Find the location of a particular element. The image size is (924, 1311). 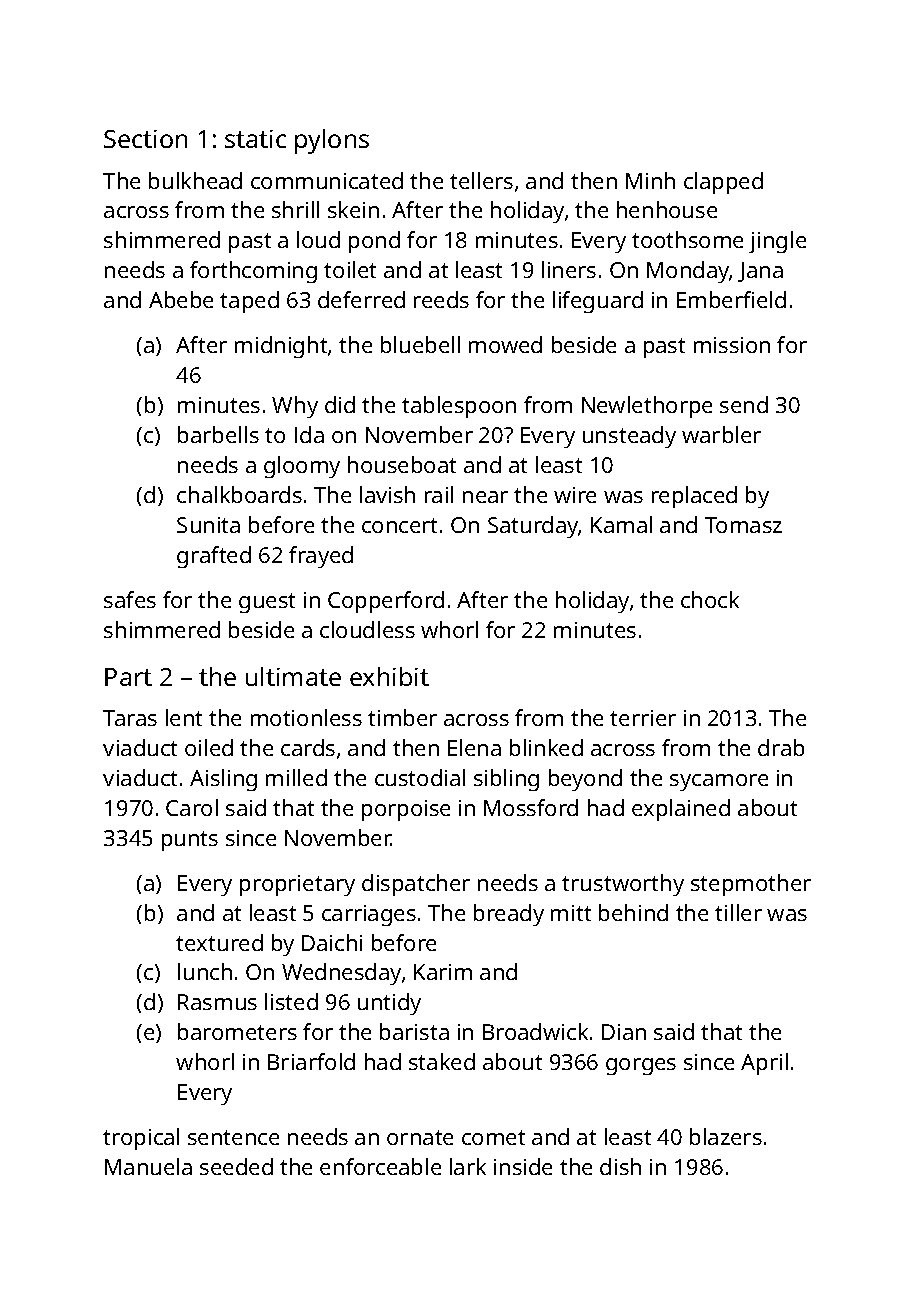

Part is located at coordinates (128, 677).
